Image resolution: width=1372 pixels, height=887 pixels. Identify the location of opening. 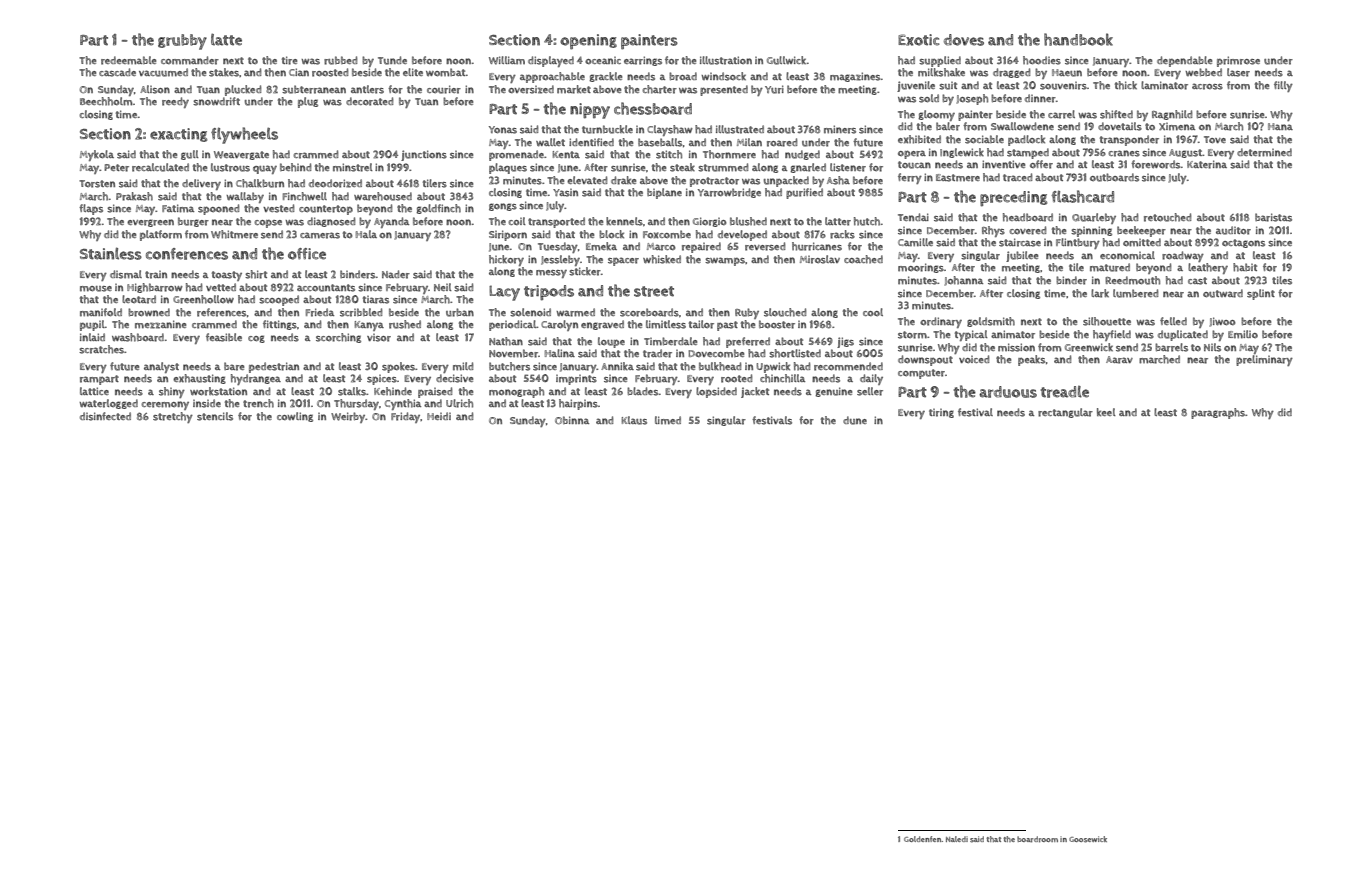
(588, 42).
